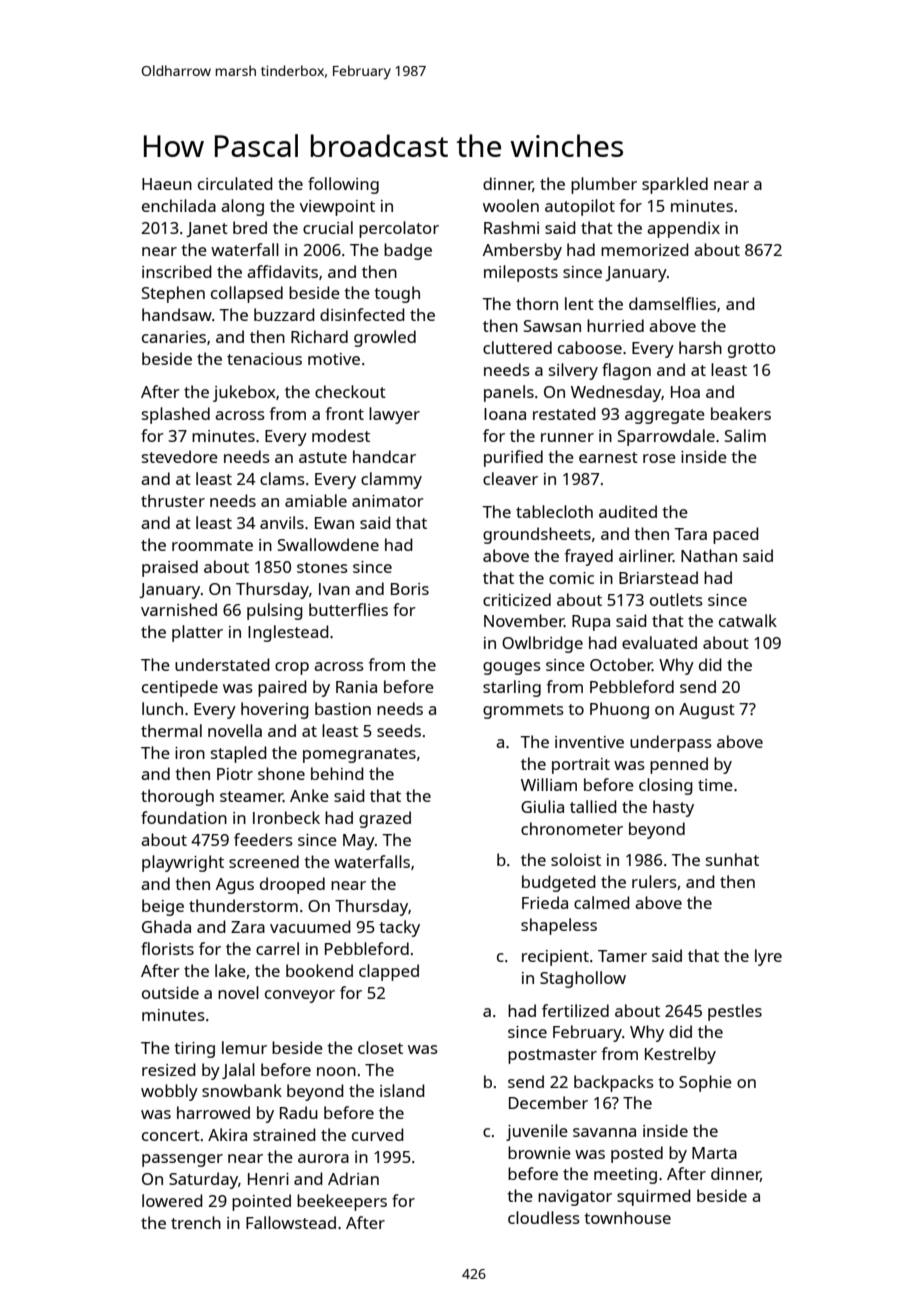  I want to click on grotto, so click(752, 350).
